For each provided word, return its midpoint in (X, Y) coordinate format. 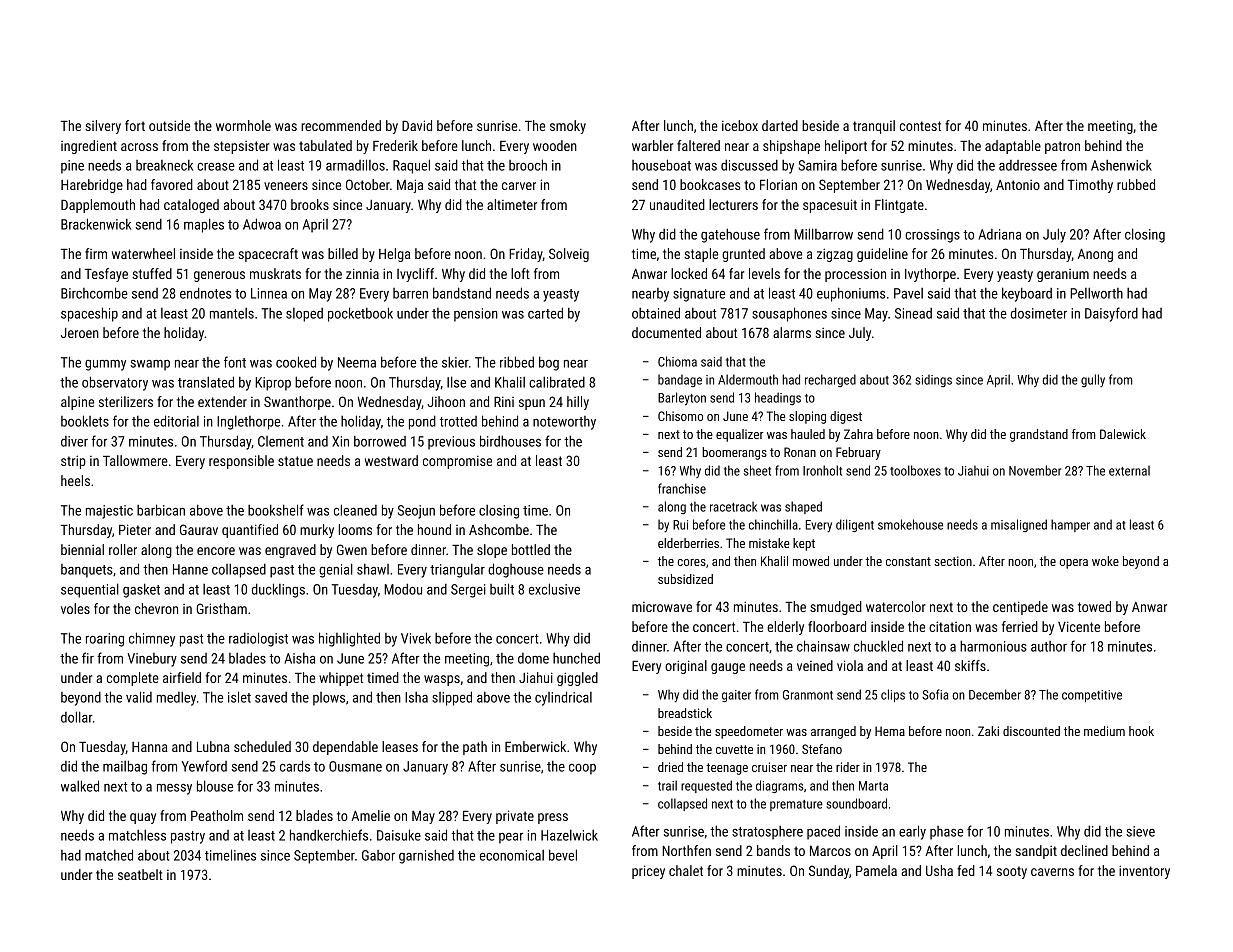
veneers (286, 186)
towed (1094, 606)
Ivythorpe (930, 275)
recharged (830, 380)
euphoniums (851, 294)
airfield (182, 677)
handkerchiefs (329, 835)
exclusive (554, 589)
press (553, 818)
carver (519, 186)
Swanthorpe (297, 403)
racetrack (733, 506)
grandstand (1039, 435)
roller (123, 549)
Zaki (988, 731)
